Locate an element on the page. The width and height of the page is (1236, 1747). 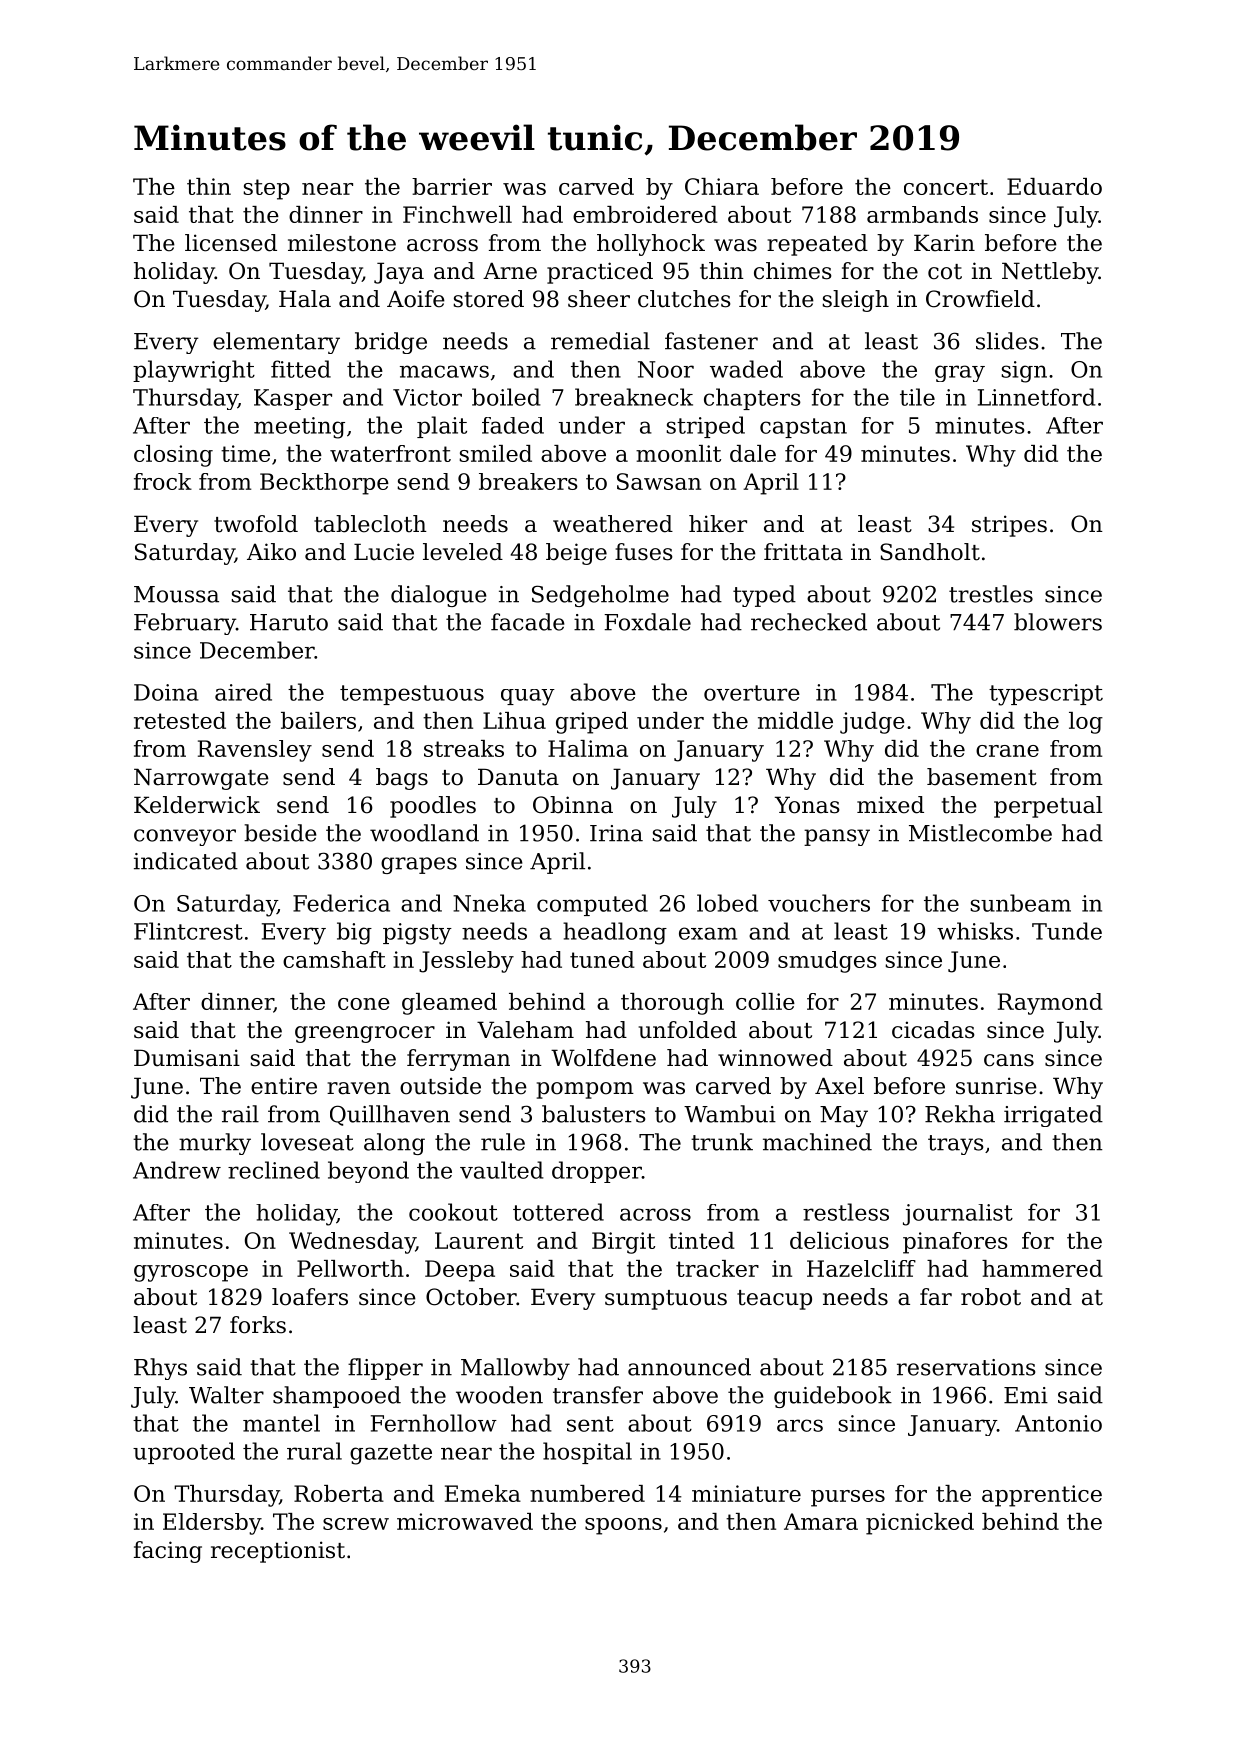
Raymond is located at coordinates (1050, 1004).
